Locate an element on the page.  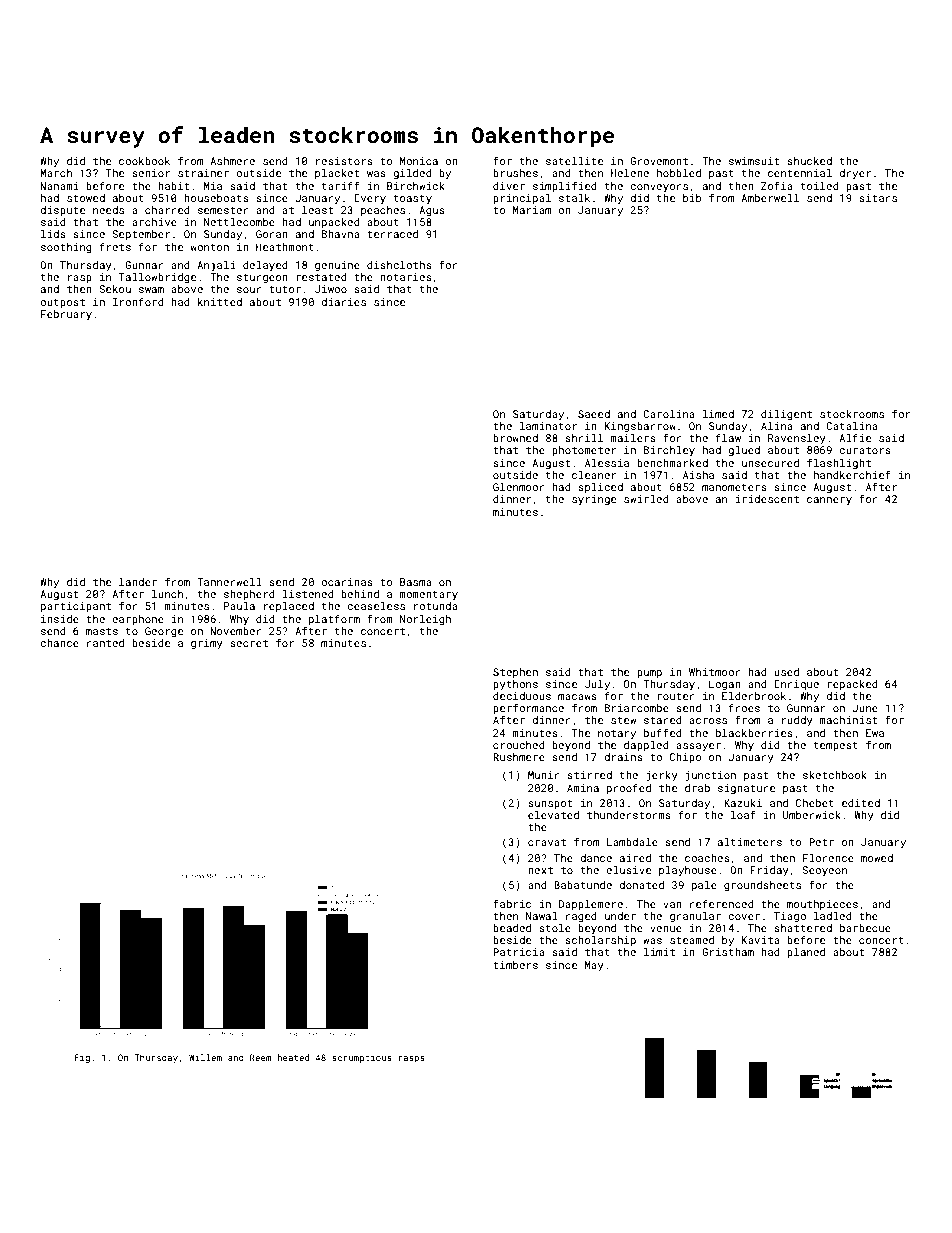
scrumptious is located at coordinates (362, 1058).
